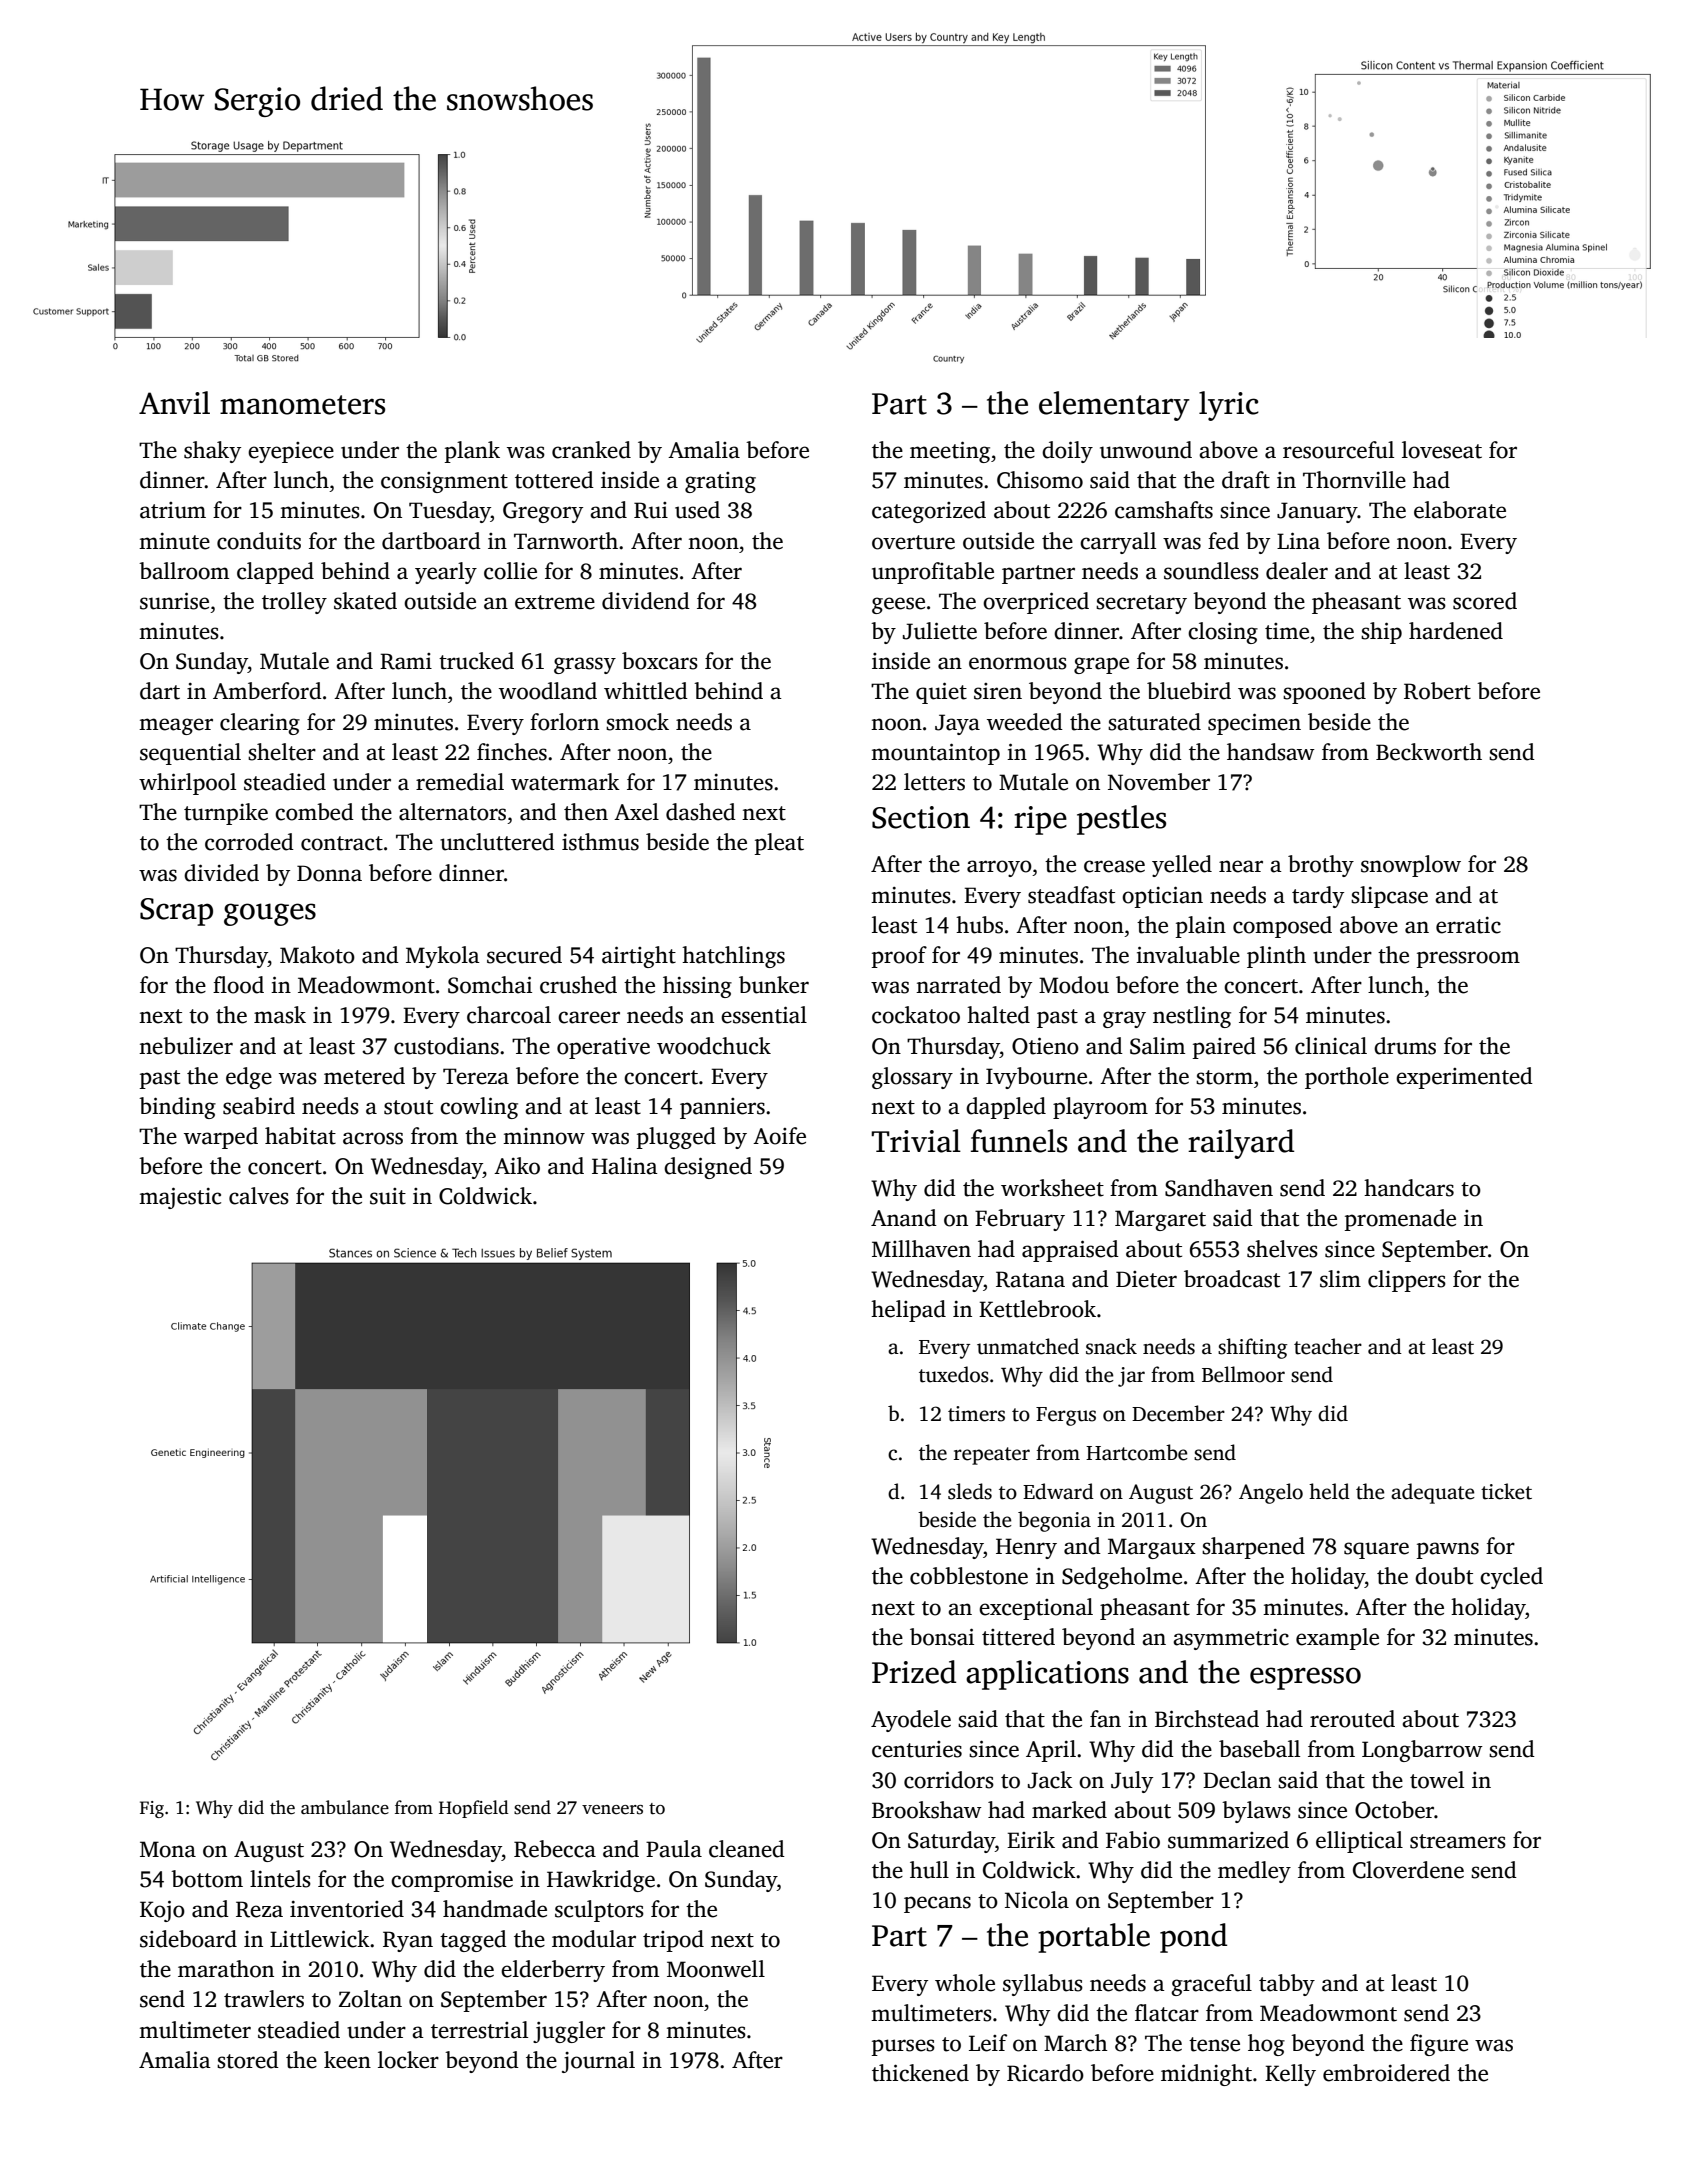 This screenshot has width=1683, height=2178. Describe the element at coordinates (472, 452) in the screenshot. I see `plank` at that location.
